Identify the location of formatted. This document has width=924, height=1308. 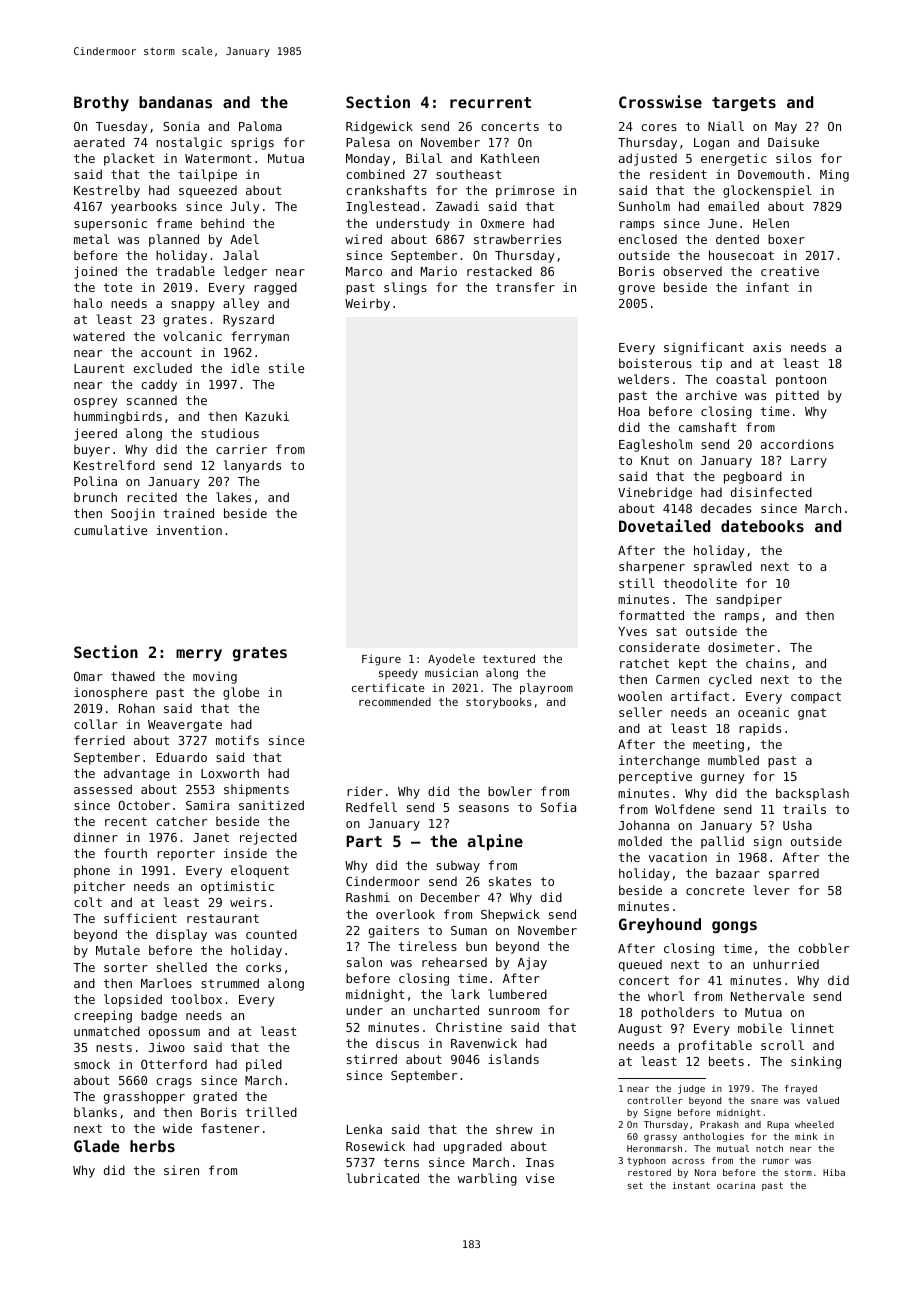
(651, 615).
